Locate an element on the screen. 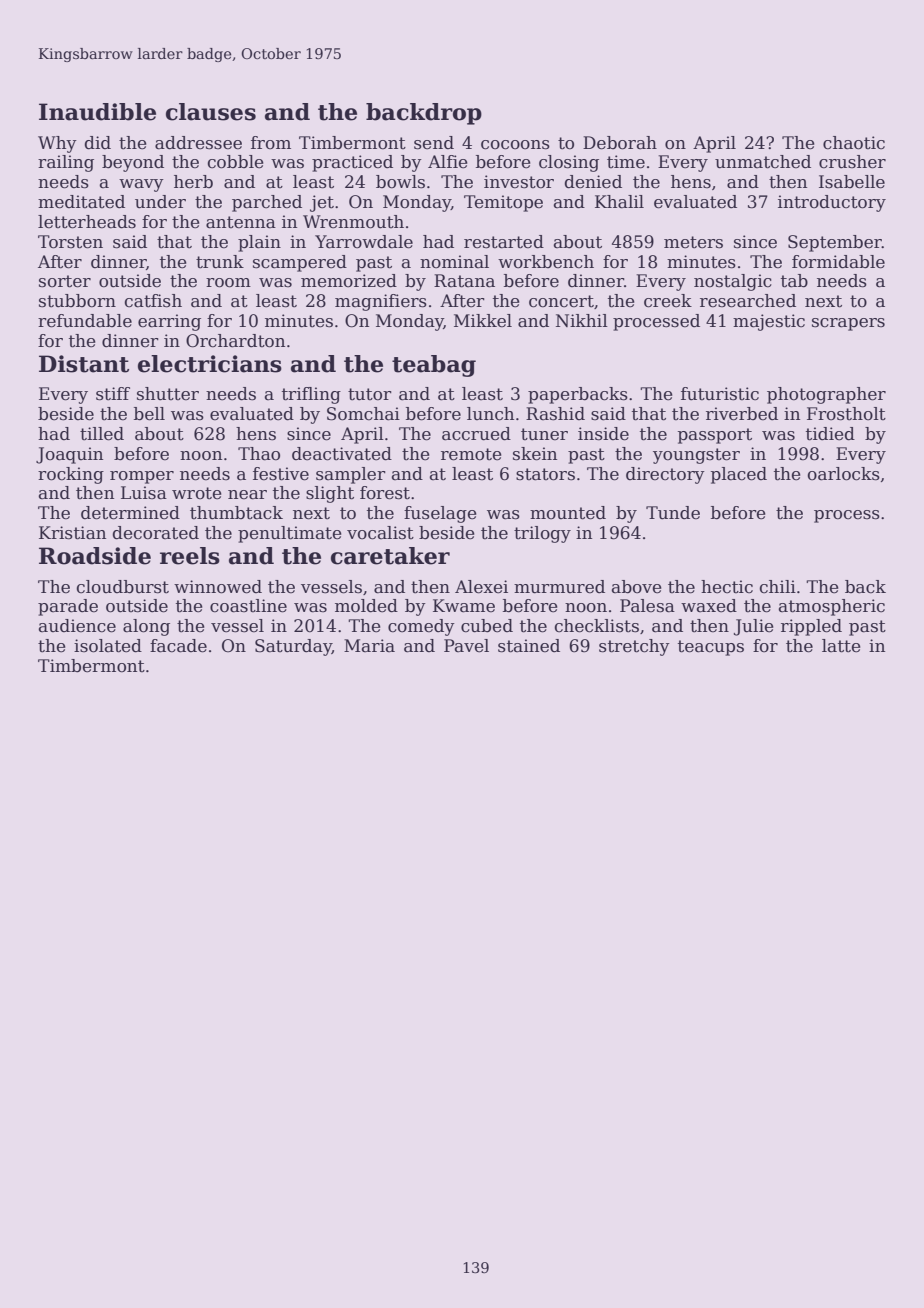 This screenshot has height=1308, width=924. accrued is located at coordinates (476, 434).
